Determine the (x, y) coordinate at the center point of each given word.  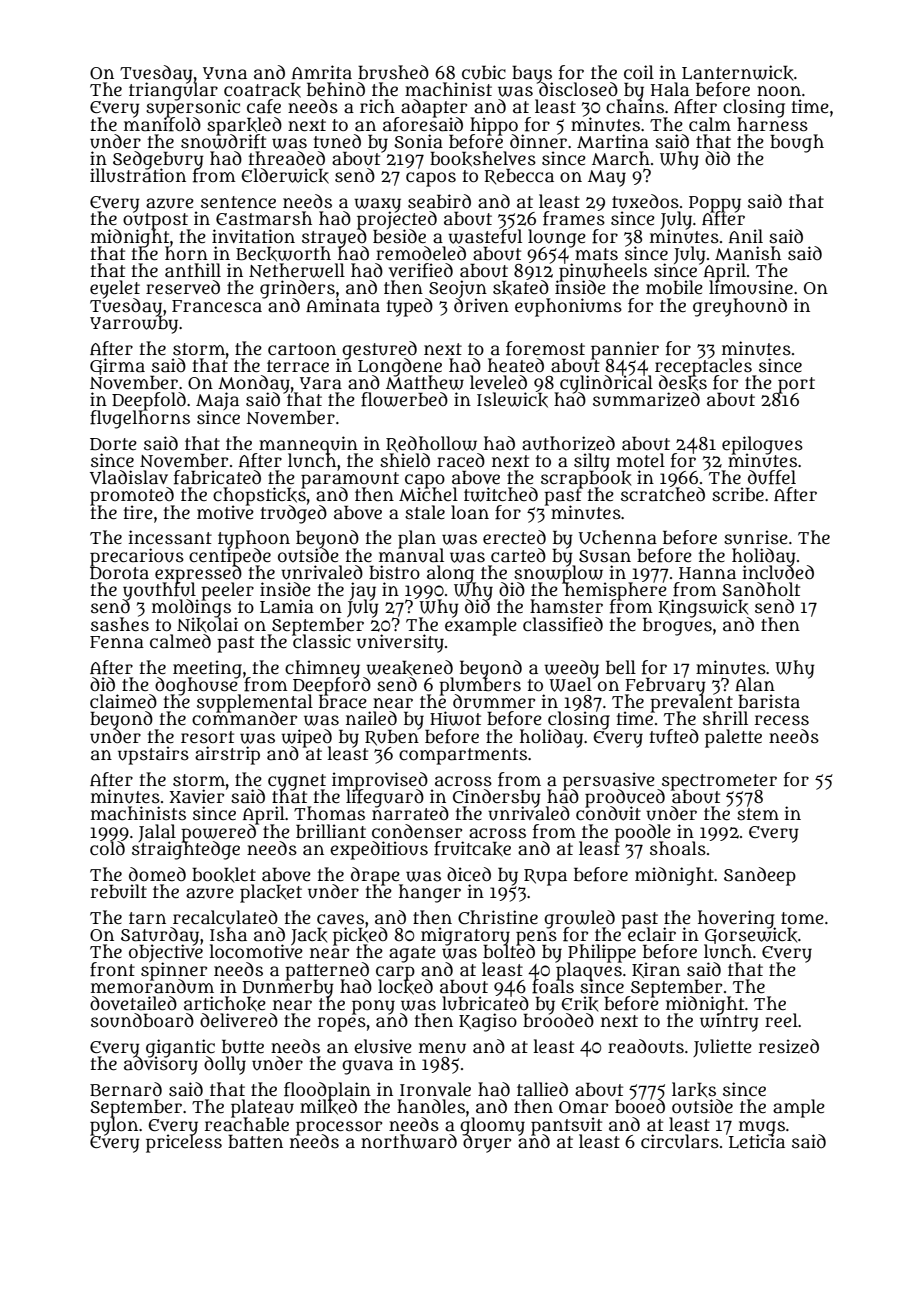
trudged (294, 514)
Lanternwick (738, 73)
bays (532, 74)
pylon (114, 1127)
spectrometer (719, 782)
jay (363, 591)
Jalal (157, 832)
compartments (463, 756)
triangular (173, 92)
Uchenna (618, 537)
